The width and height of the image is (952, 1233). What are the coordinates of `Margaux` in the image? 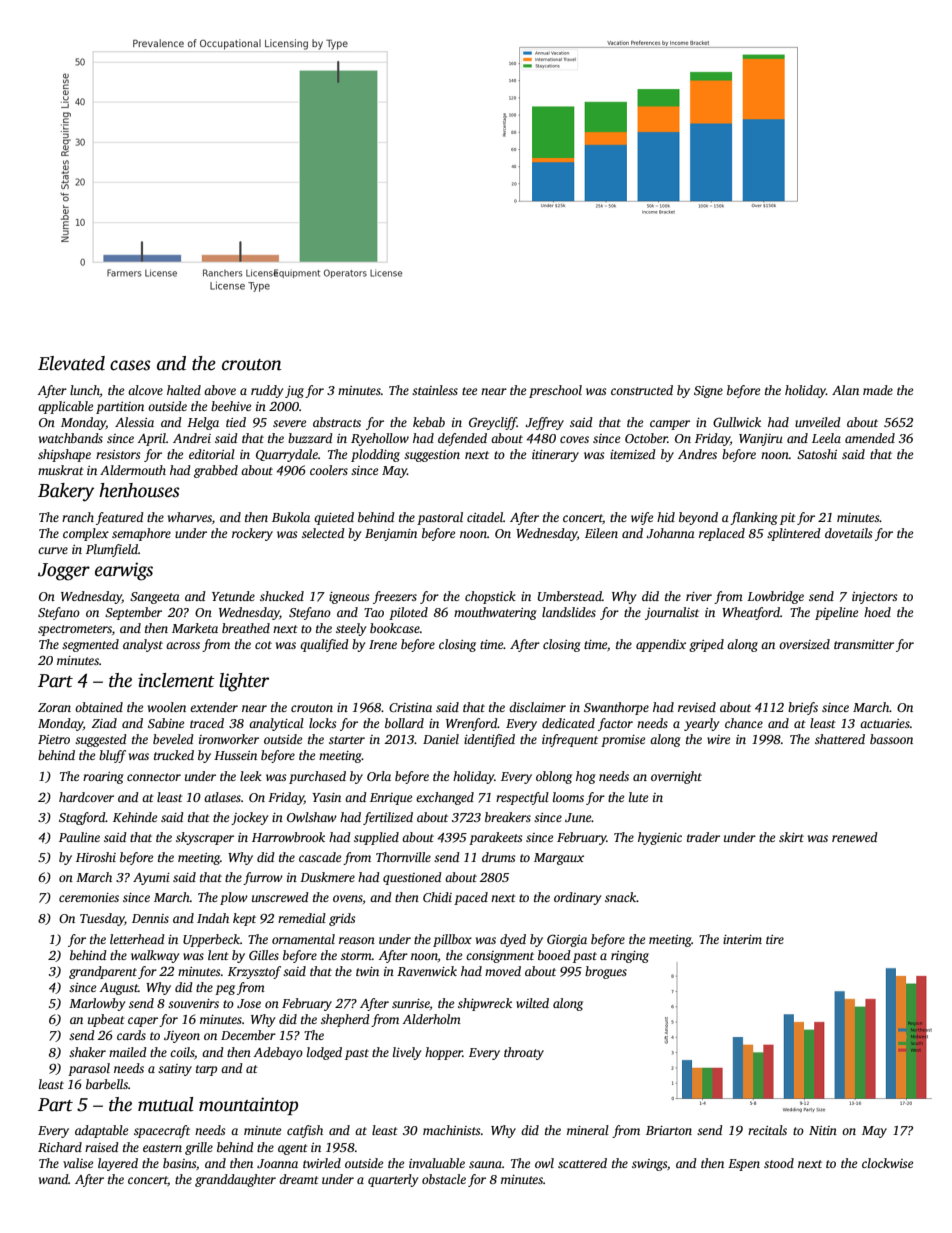 It's located at (559, 859).
